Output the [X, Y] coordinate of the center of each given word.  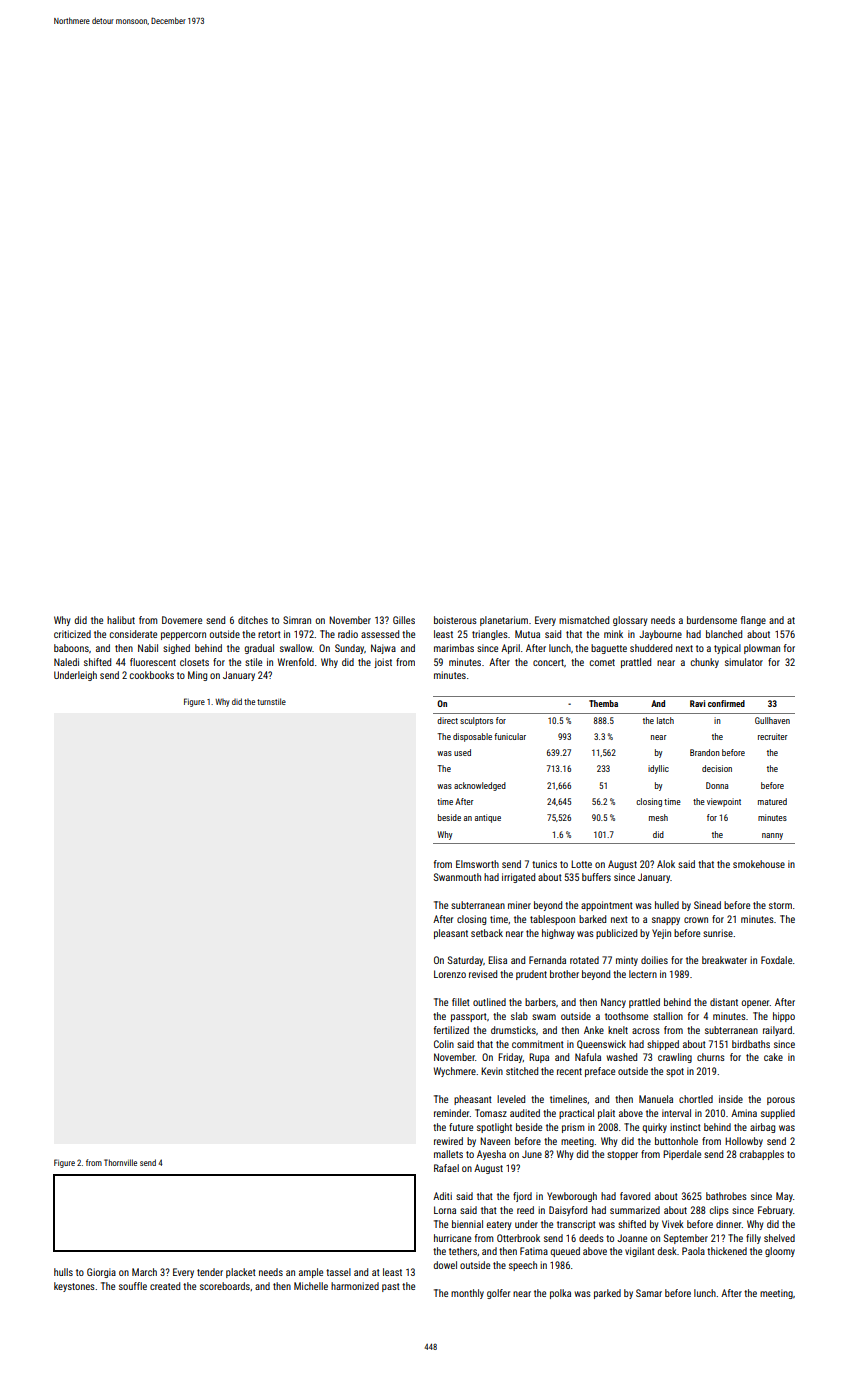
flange [753, 621]
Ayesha [491, 1155]
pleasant [451, 934]
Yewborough [572, 1197]
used [462, 752]
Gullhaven [772, 720]
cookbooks [152, 675]
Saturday [465, 961]
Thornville [120, 1162]
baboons [71, 648]
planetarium [504, 621]
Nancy [613, 1003]
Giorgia [101, 1273]
